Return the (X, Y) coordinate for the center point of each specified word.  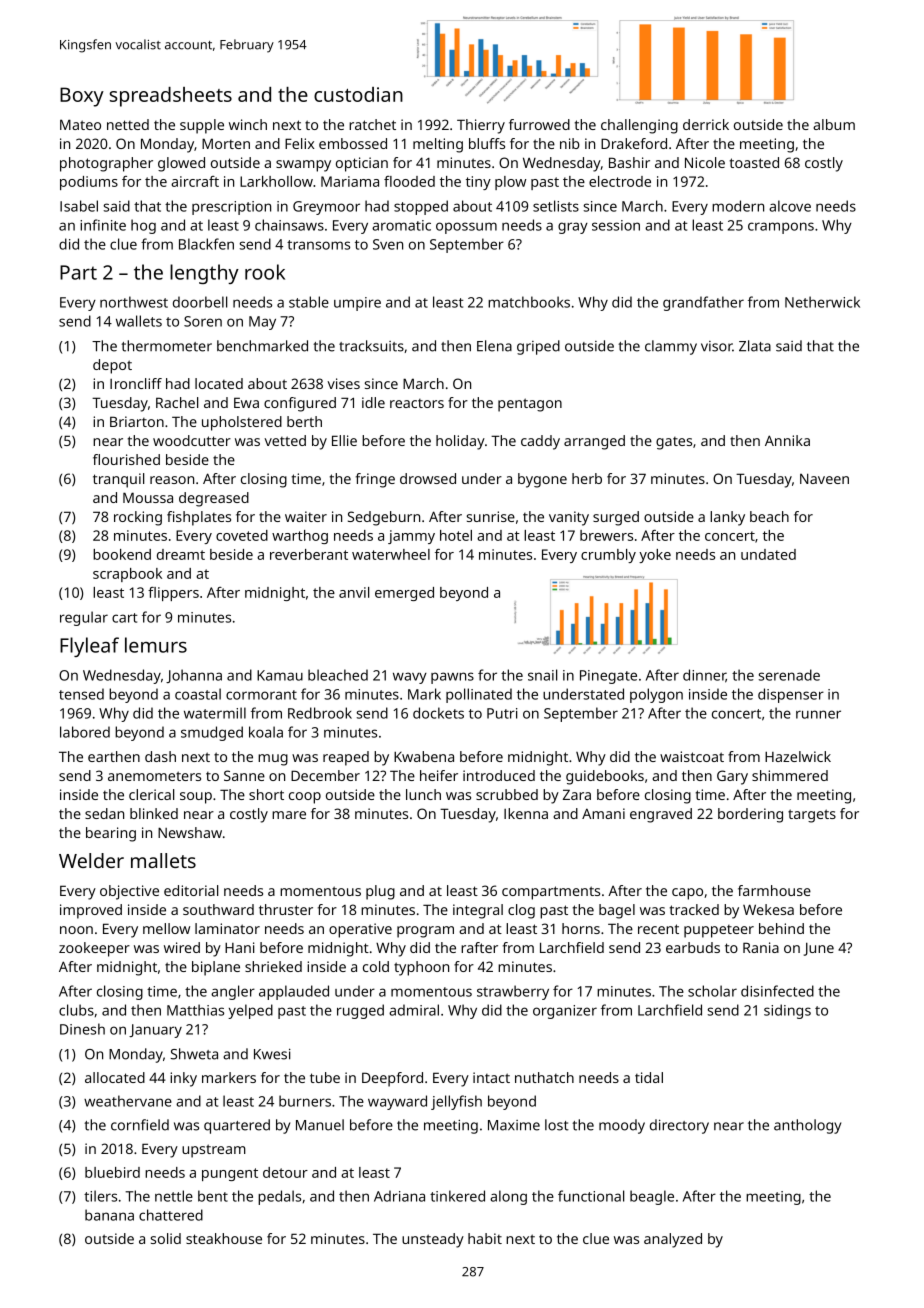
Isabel (79, 206)
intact (491, 1077)
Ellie (344, 440)
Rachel (177, 402)
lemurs (156, 645)
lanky (727, 518)
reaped (346, 758)
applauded (294, 992)
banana (109, 1215)
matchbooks (529, 302)
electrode (620, 181)
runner (818, 714)
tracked (694, 909)
